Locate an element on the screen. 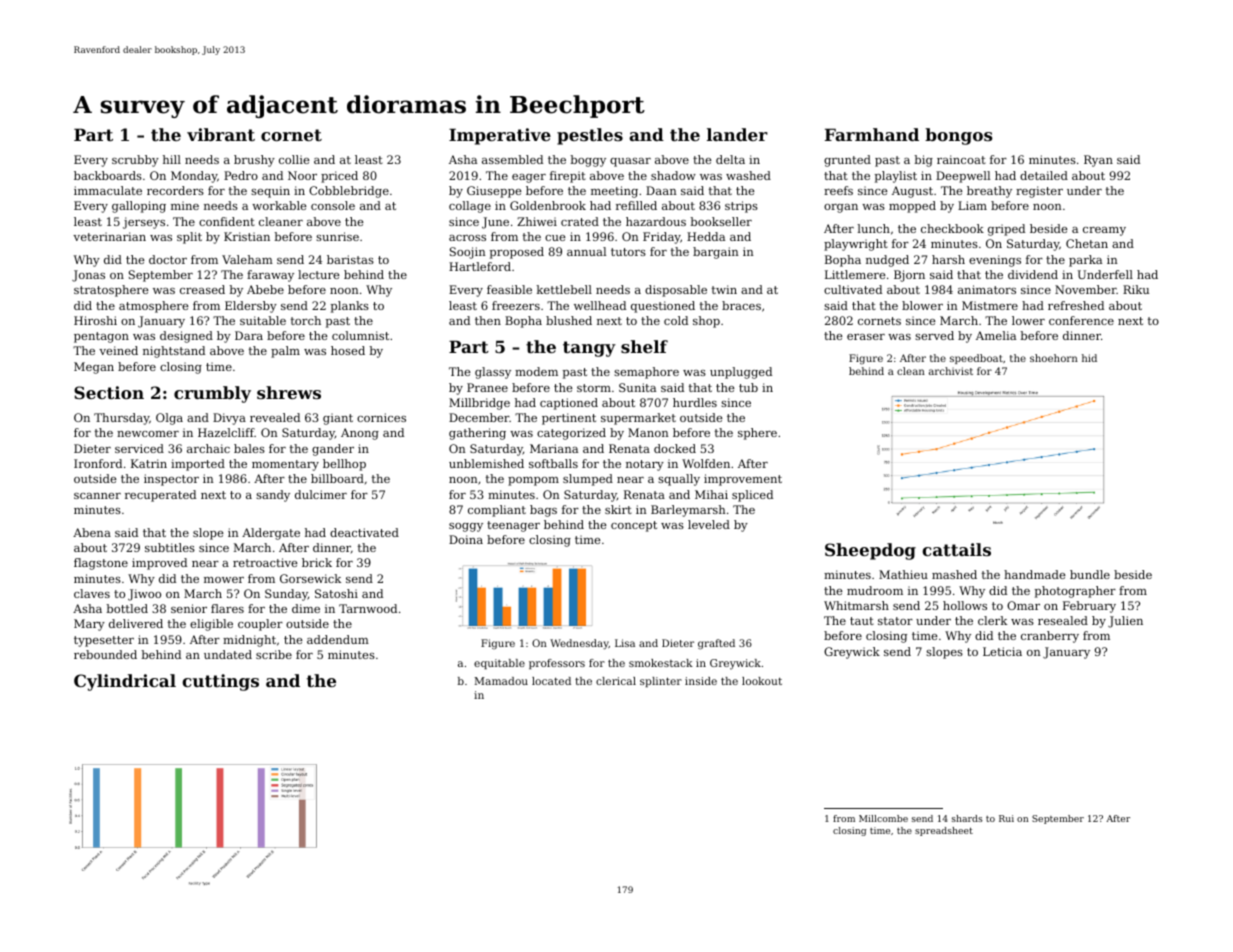  Cylindrical is located at coordinates (125, 682).
